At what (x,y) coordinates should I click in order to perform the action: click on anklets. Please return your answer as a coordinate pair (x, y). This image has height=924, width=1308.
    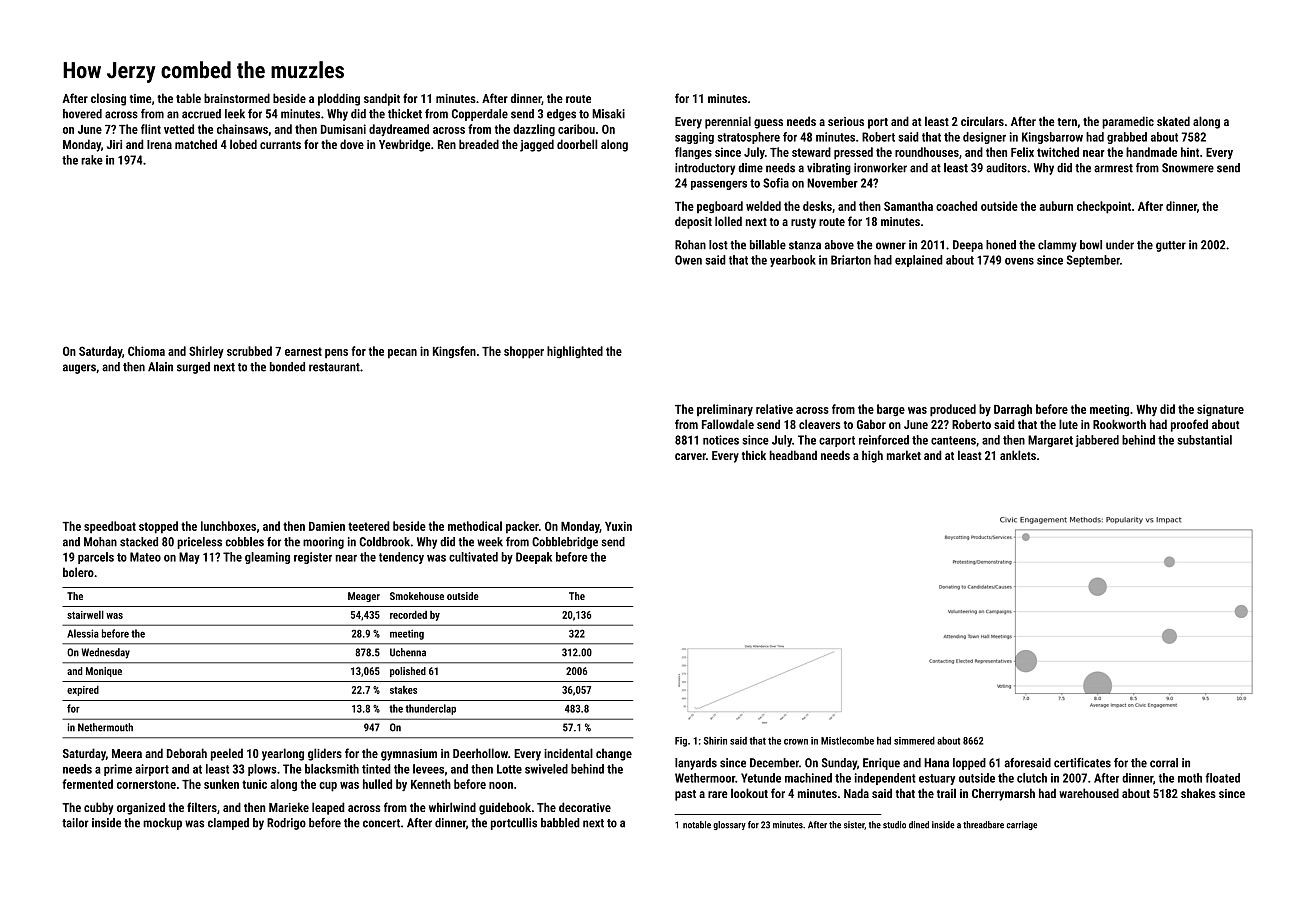
    Looking at the image, I should click on (1018, 455).
